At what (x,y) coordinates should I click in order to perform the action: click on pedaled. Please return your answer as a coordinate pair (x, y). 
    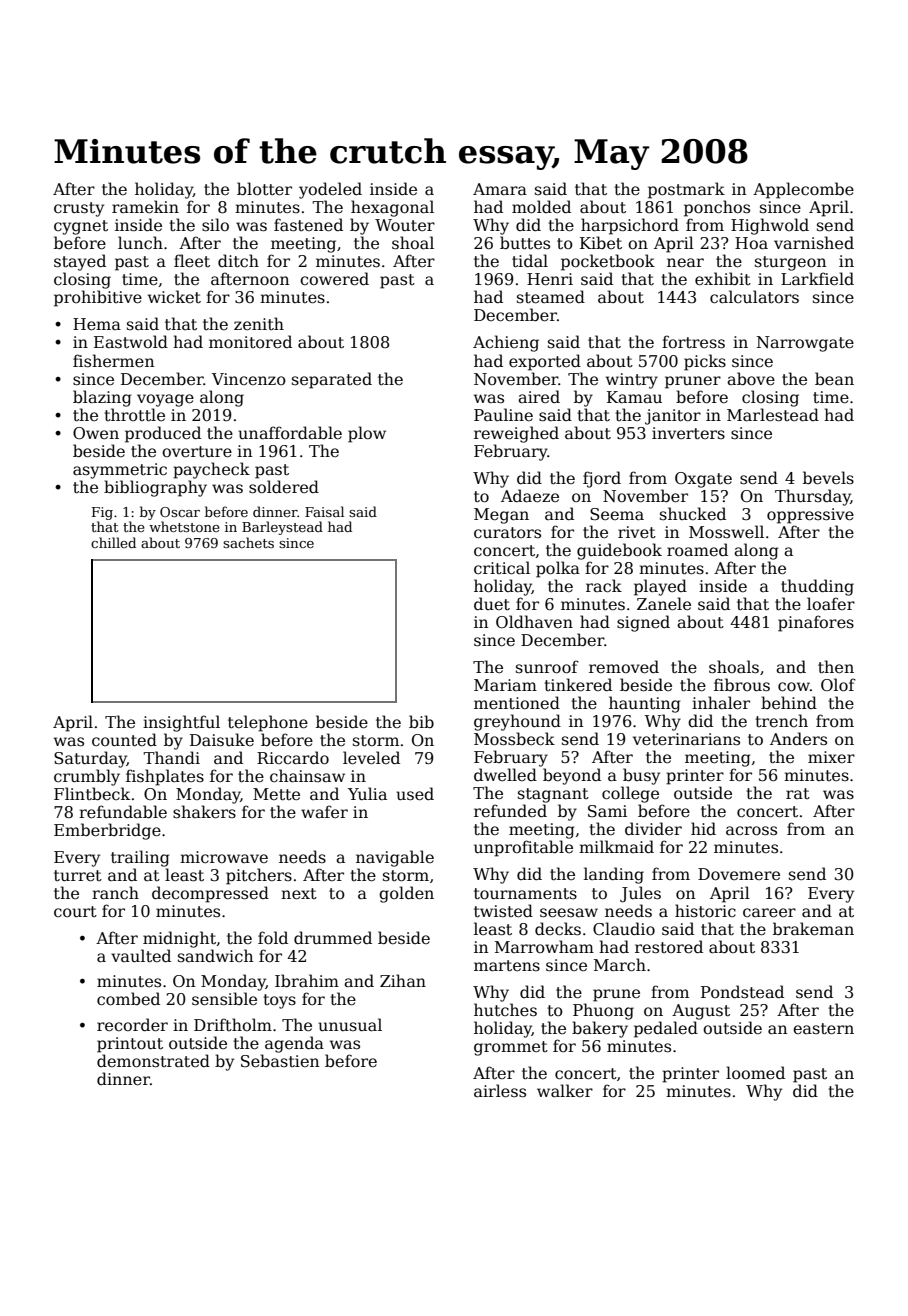
    Looking at the image, I should click on (666, 1029).
